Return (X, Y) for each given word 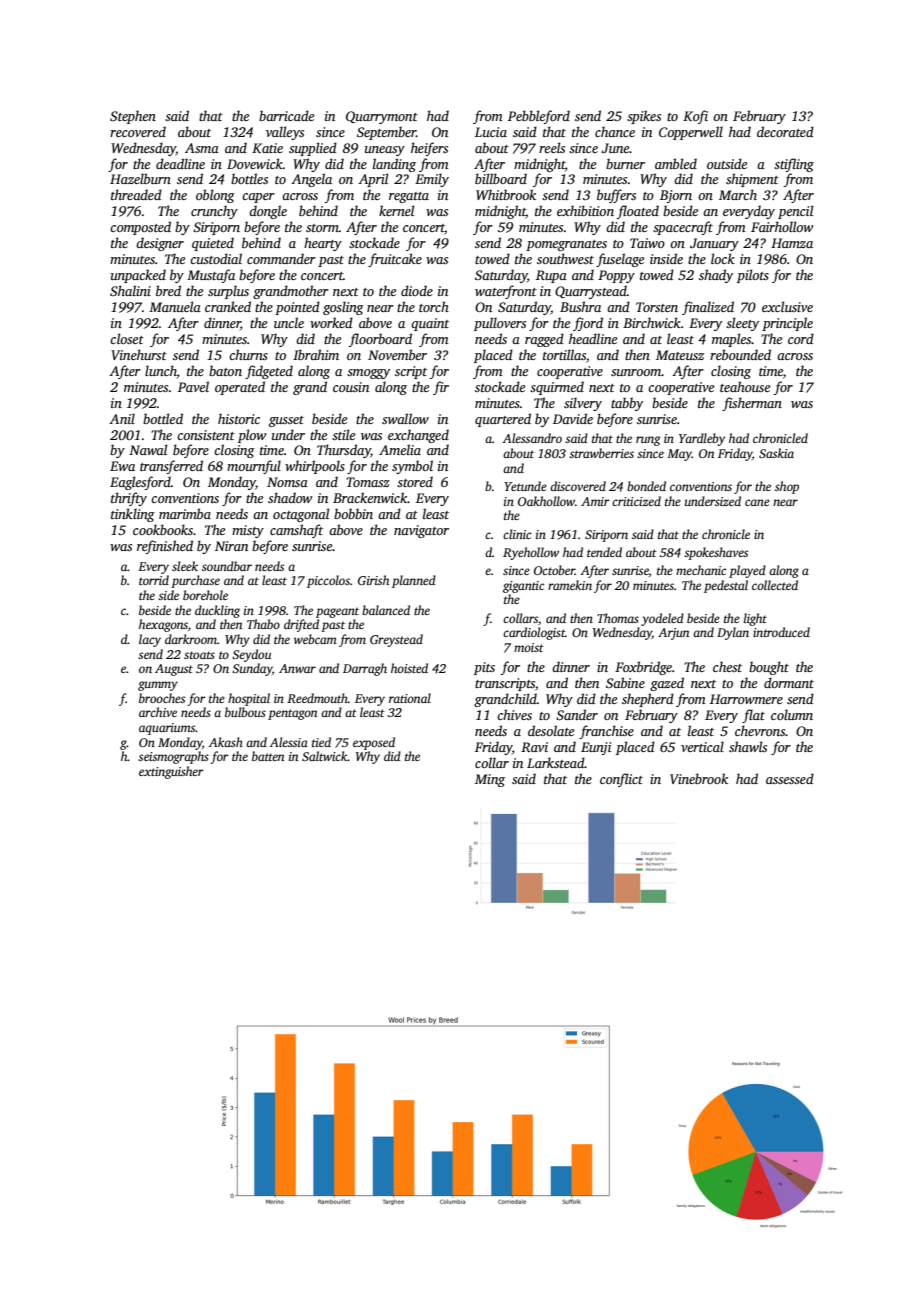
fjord (588, 324)
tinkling (133, 515)
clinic (517, 534)
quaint (430, 324)
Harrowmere (746, 699)
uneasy (385, 151)
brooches (162, 698)
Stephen (133, 117)
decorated (785, 131)
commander (281, 258)
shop (787, 487)
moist (529, 647)
